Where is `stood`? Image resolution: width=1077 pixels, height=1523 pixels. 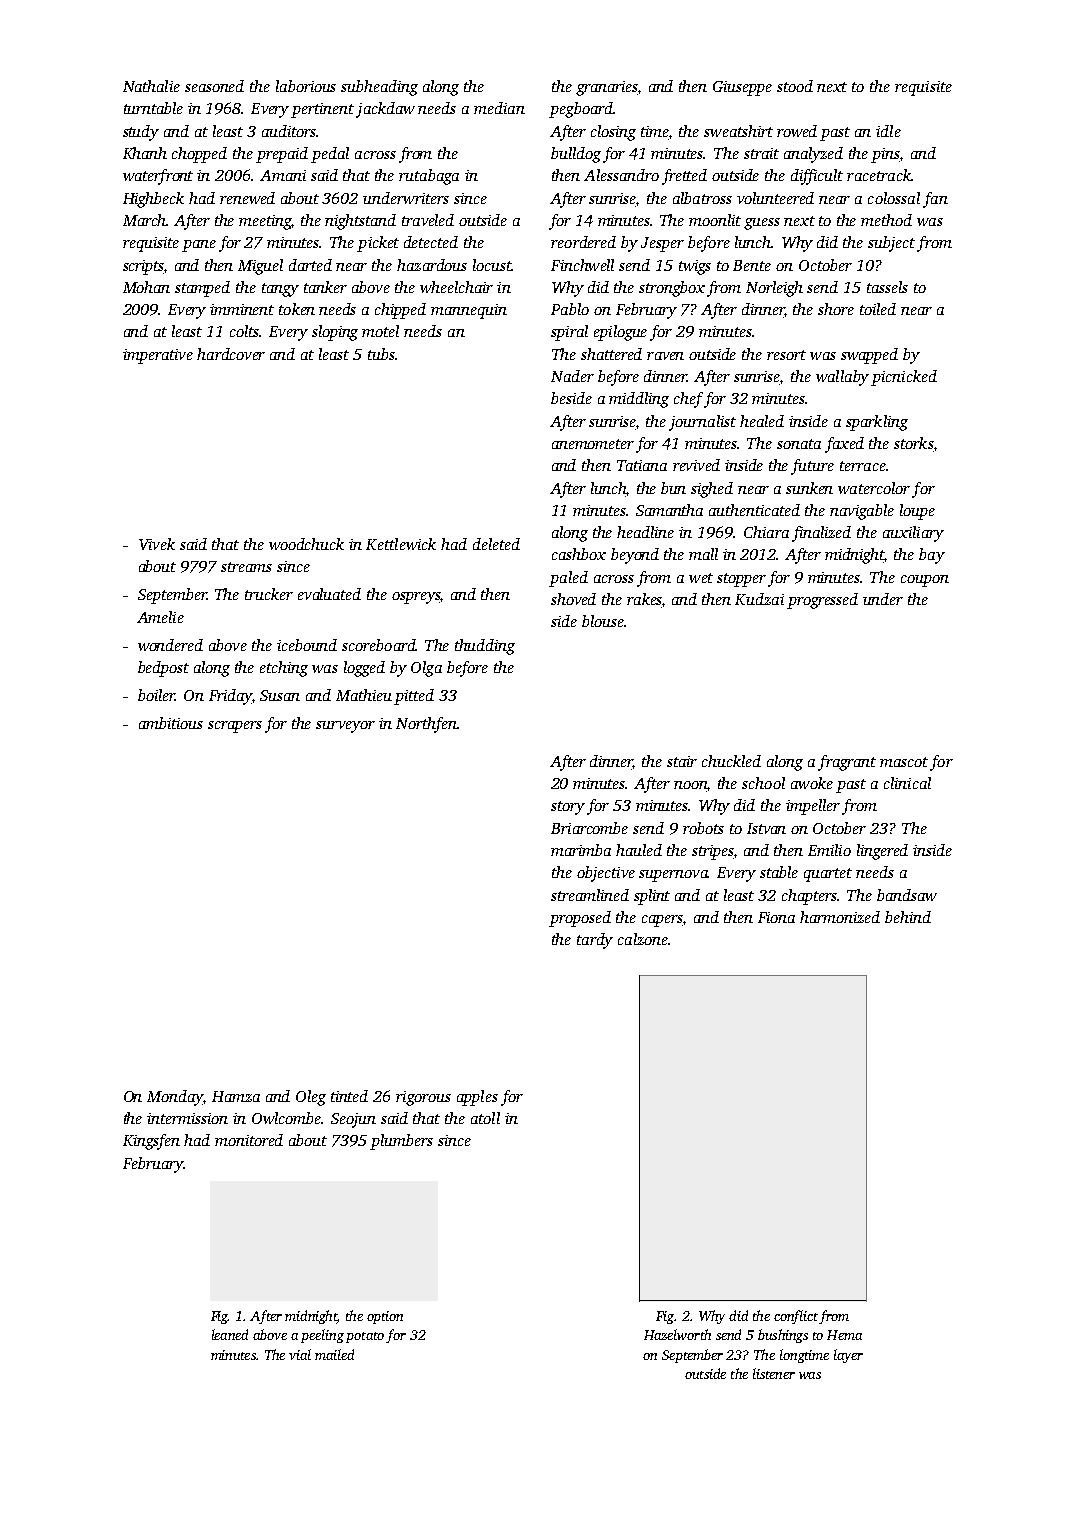 stood is located at coordinates (795, 86).
